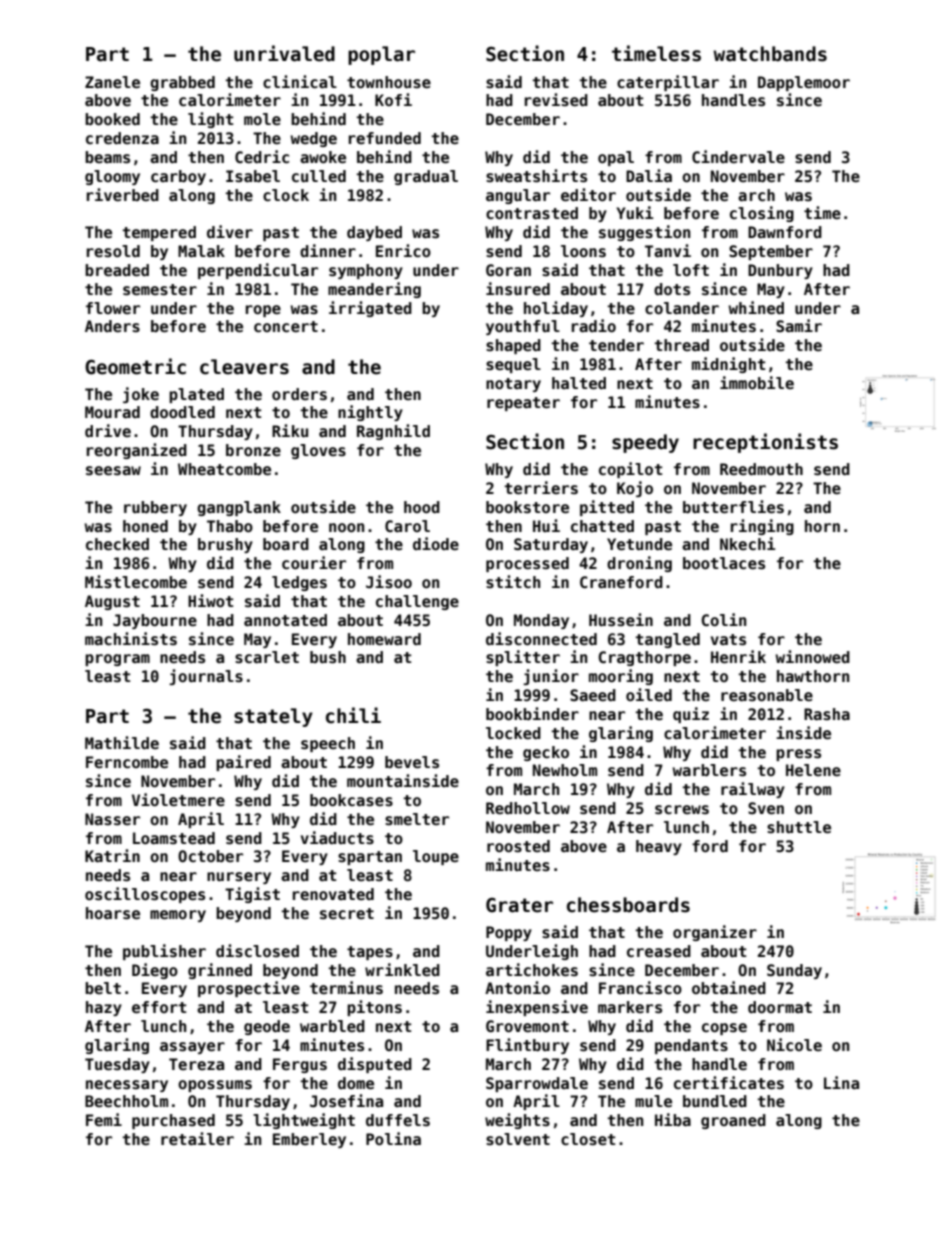 This screenshot has height=1233, width=952. Describe the element at coordinates (385, 138) in the screenshot. I see `refunded` at that location.
